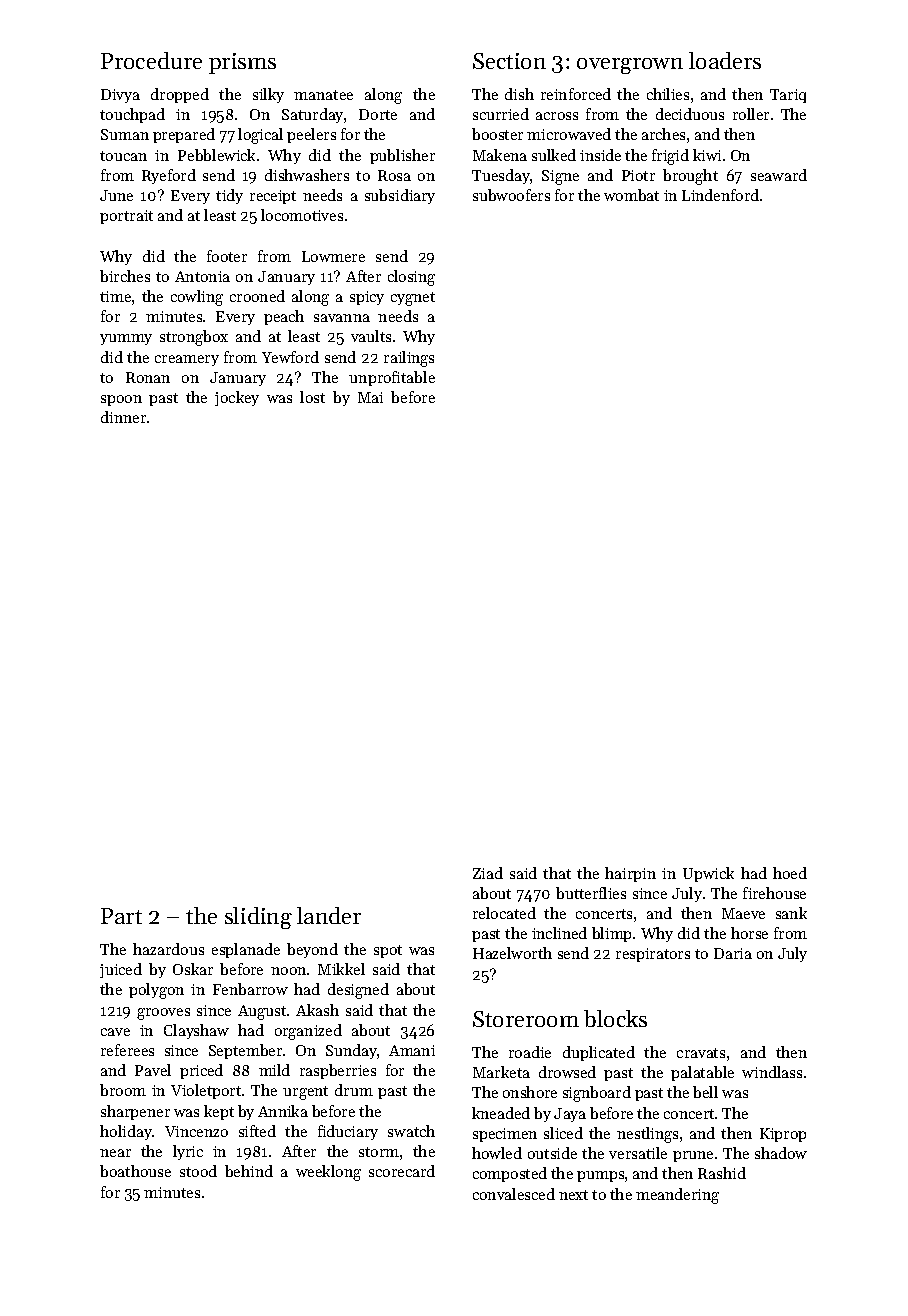  Describe the element at coordinates (370, 397) in the screenshot. I see `Mai` at that location.
